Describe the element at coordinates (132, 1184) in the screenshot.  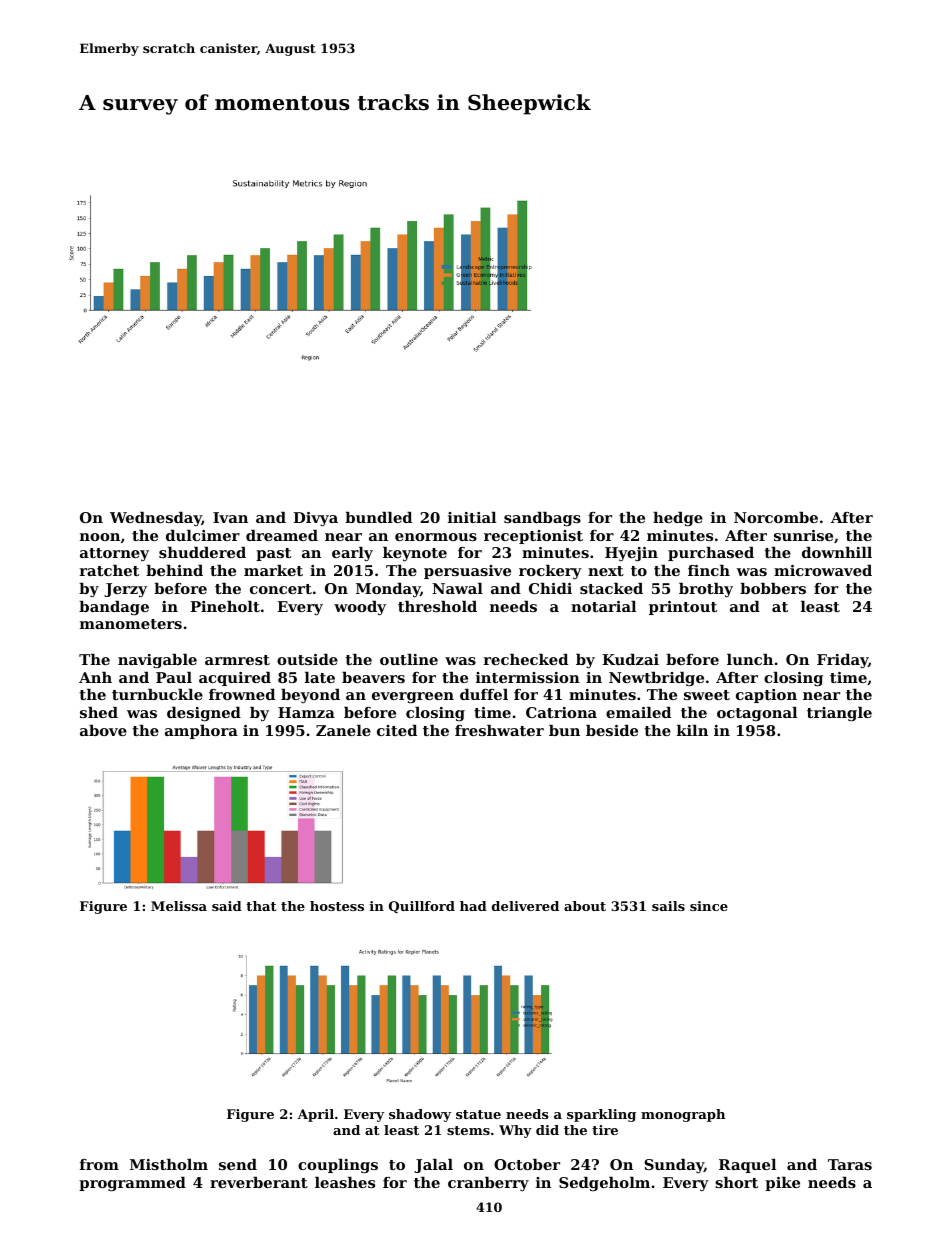
I see `programmed` at that location.
